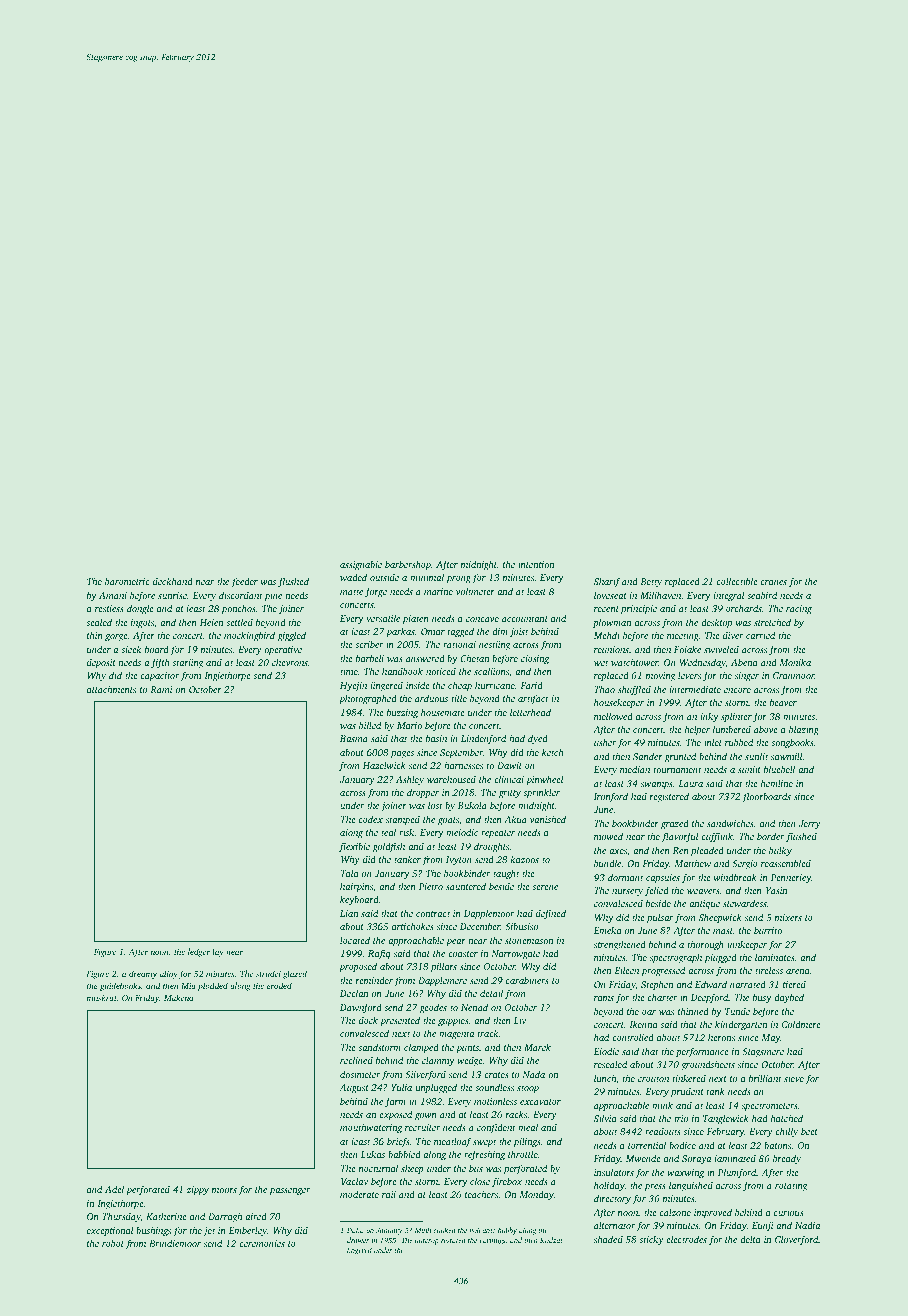  What do you see at coordinates (687, 649) in the screenshot?
I see `Folake` at bounding box center [687, 649].
